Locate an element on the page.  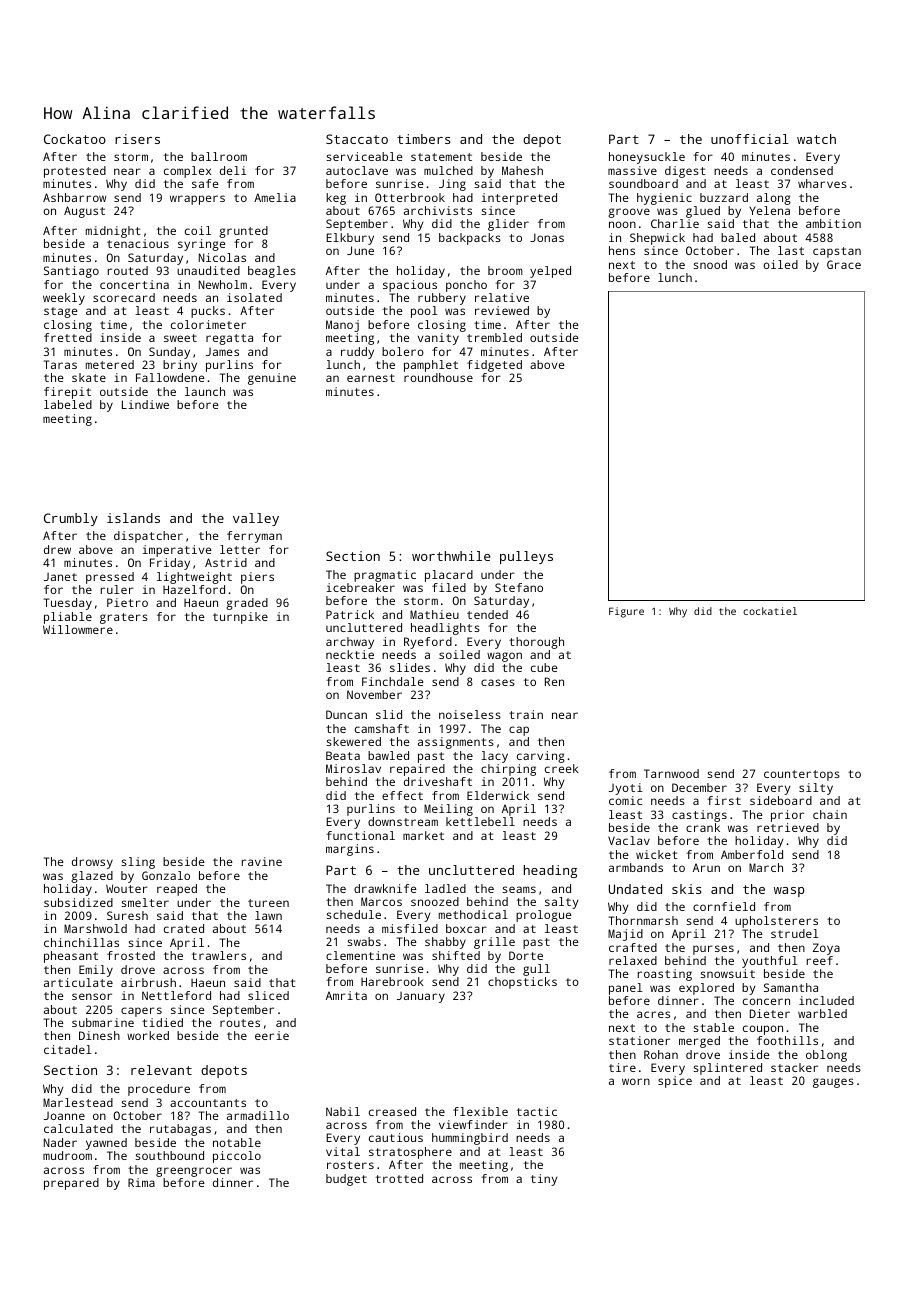
Duncan is located at coordinates (346, 714).
